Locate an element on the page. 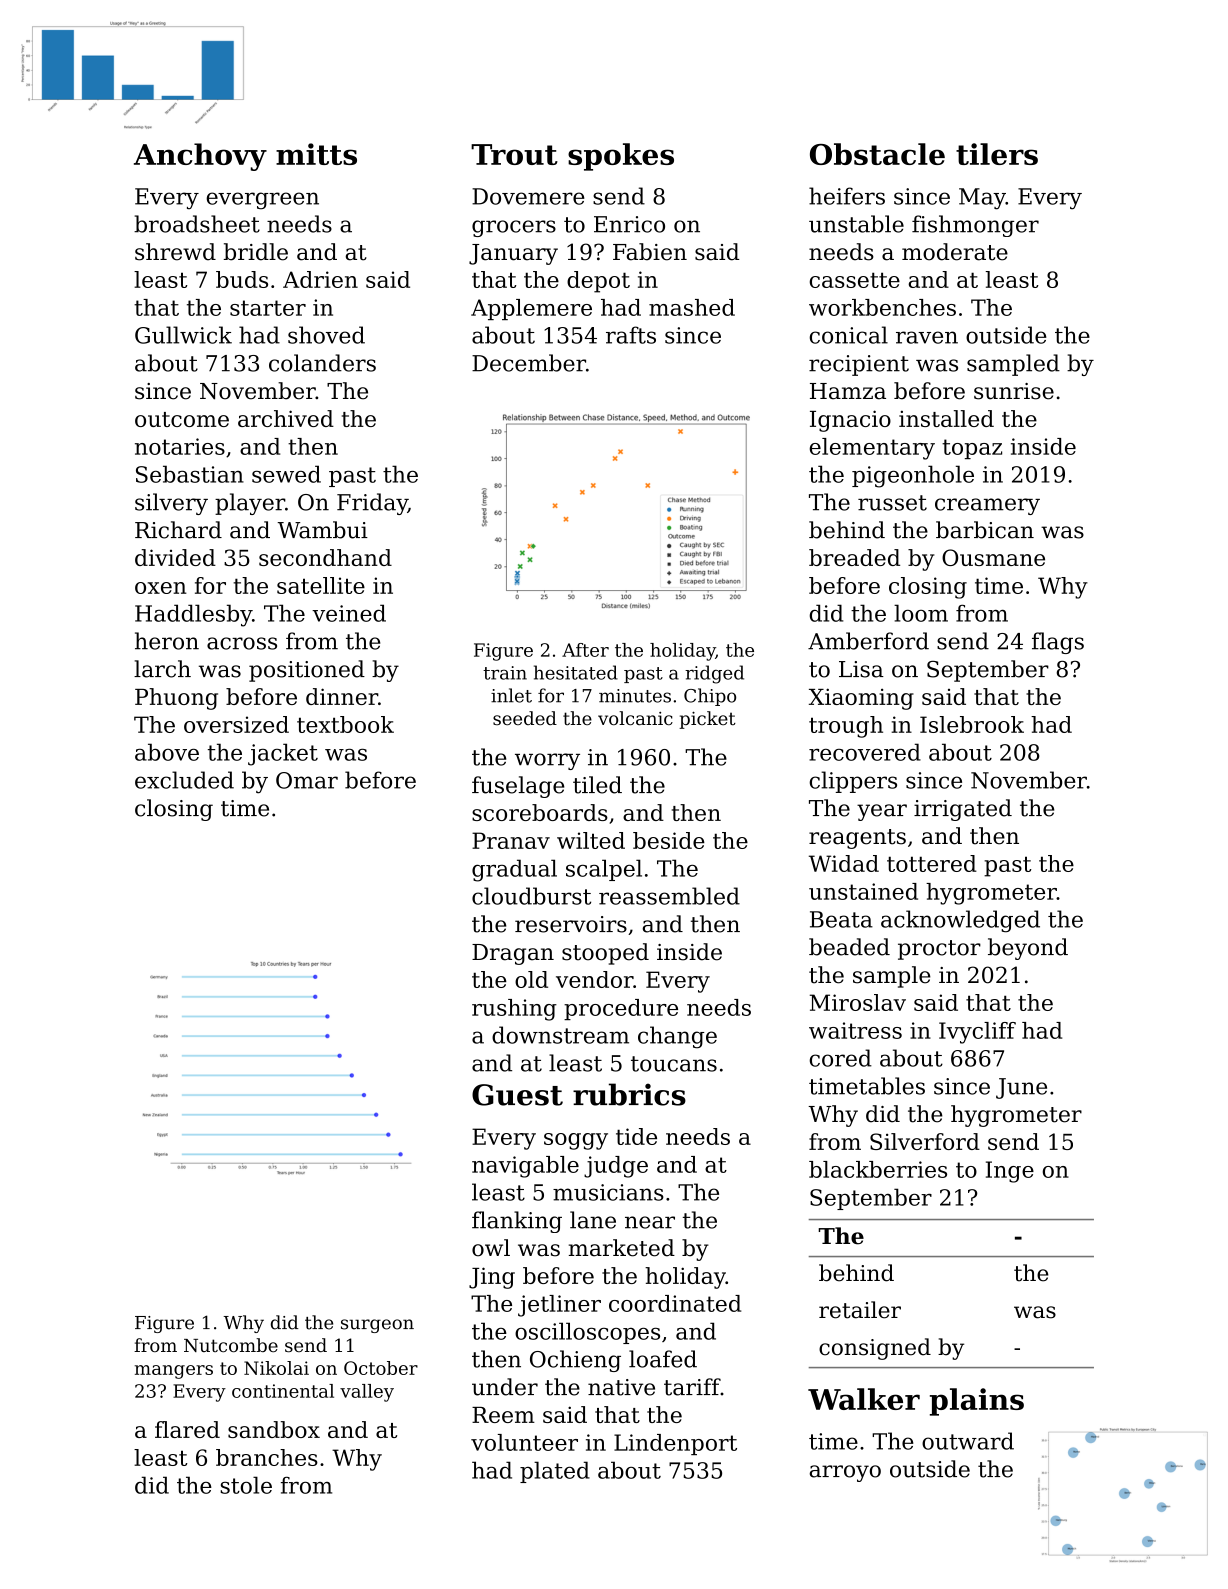  acknowledged is located at coordinates (960, 921).
